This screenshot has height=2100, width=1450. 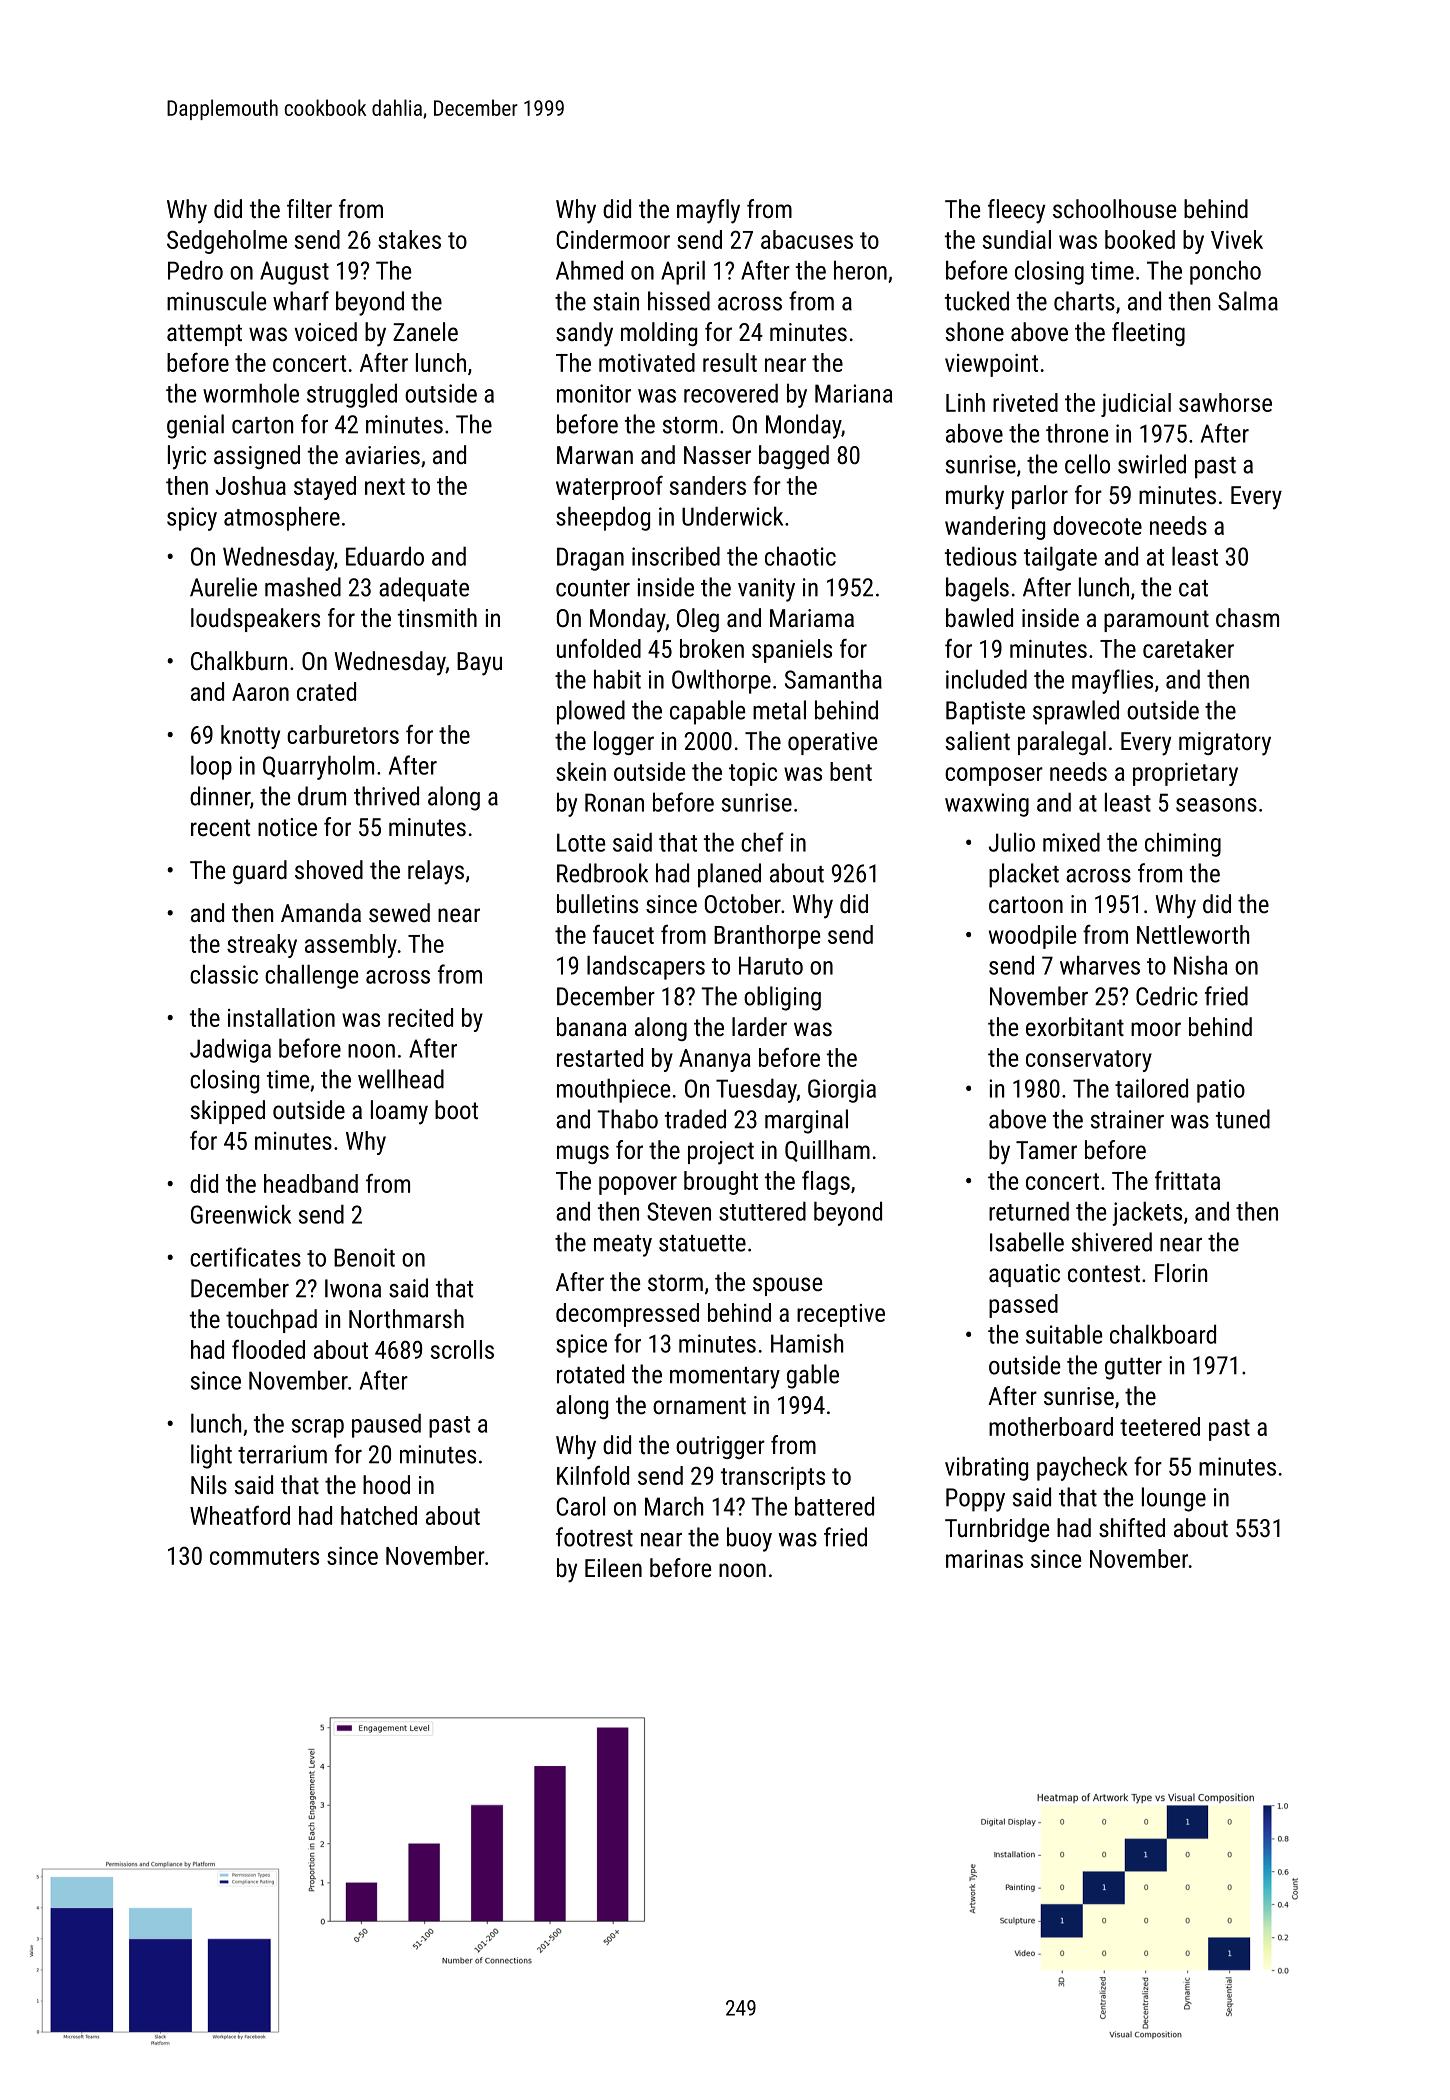 I want to click on rotated, so click(x=590, y=1374).
